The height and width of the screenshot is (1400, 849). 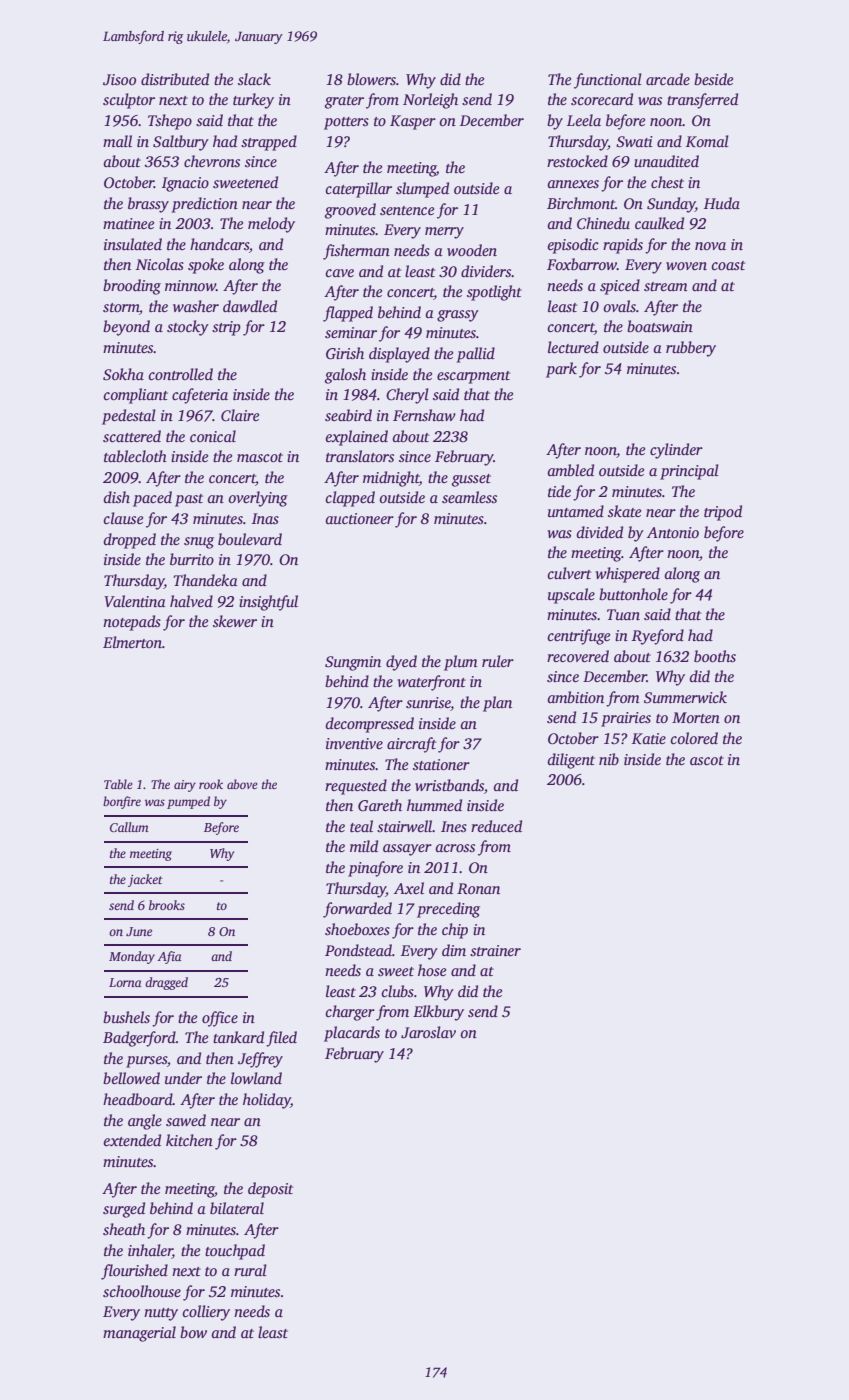 I want to click on Girish, so click(x=345, y=353).
